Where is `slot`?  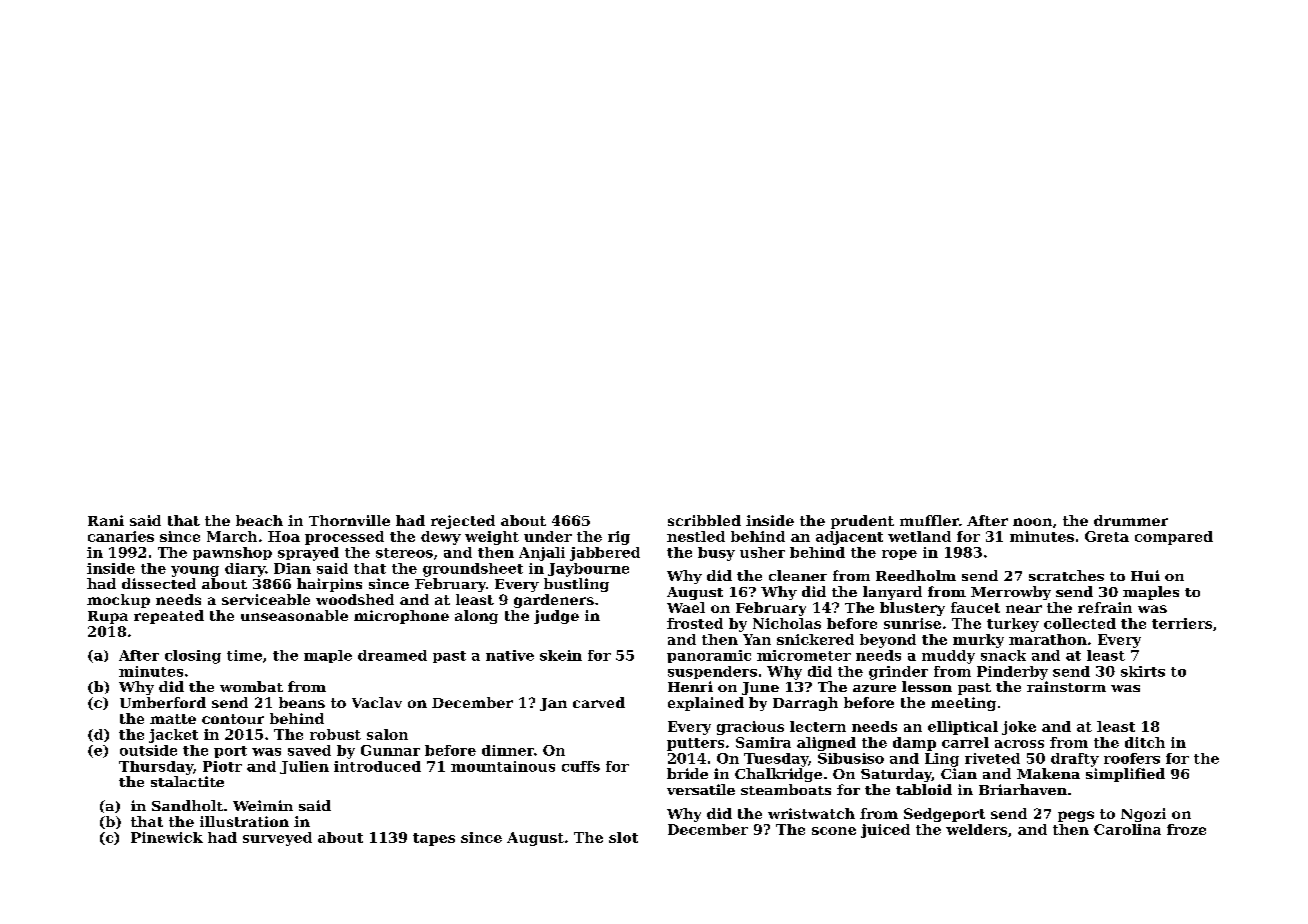
slot is located at coordinates (623, 837).
